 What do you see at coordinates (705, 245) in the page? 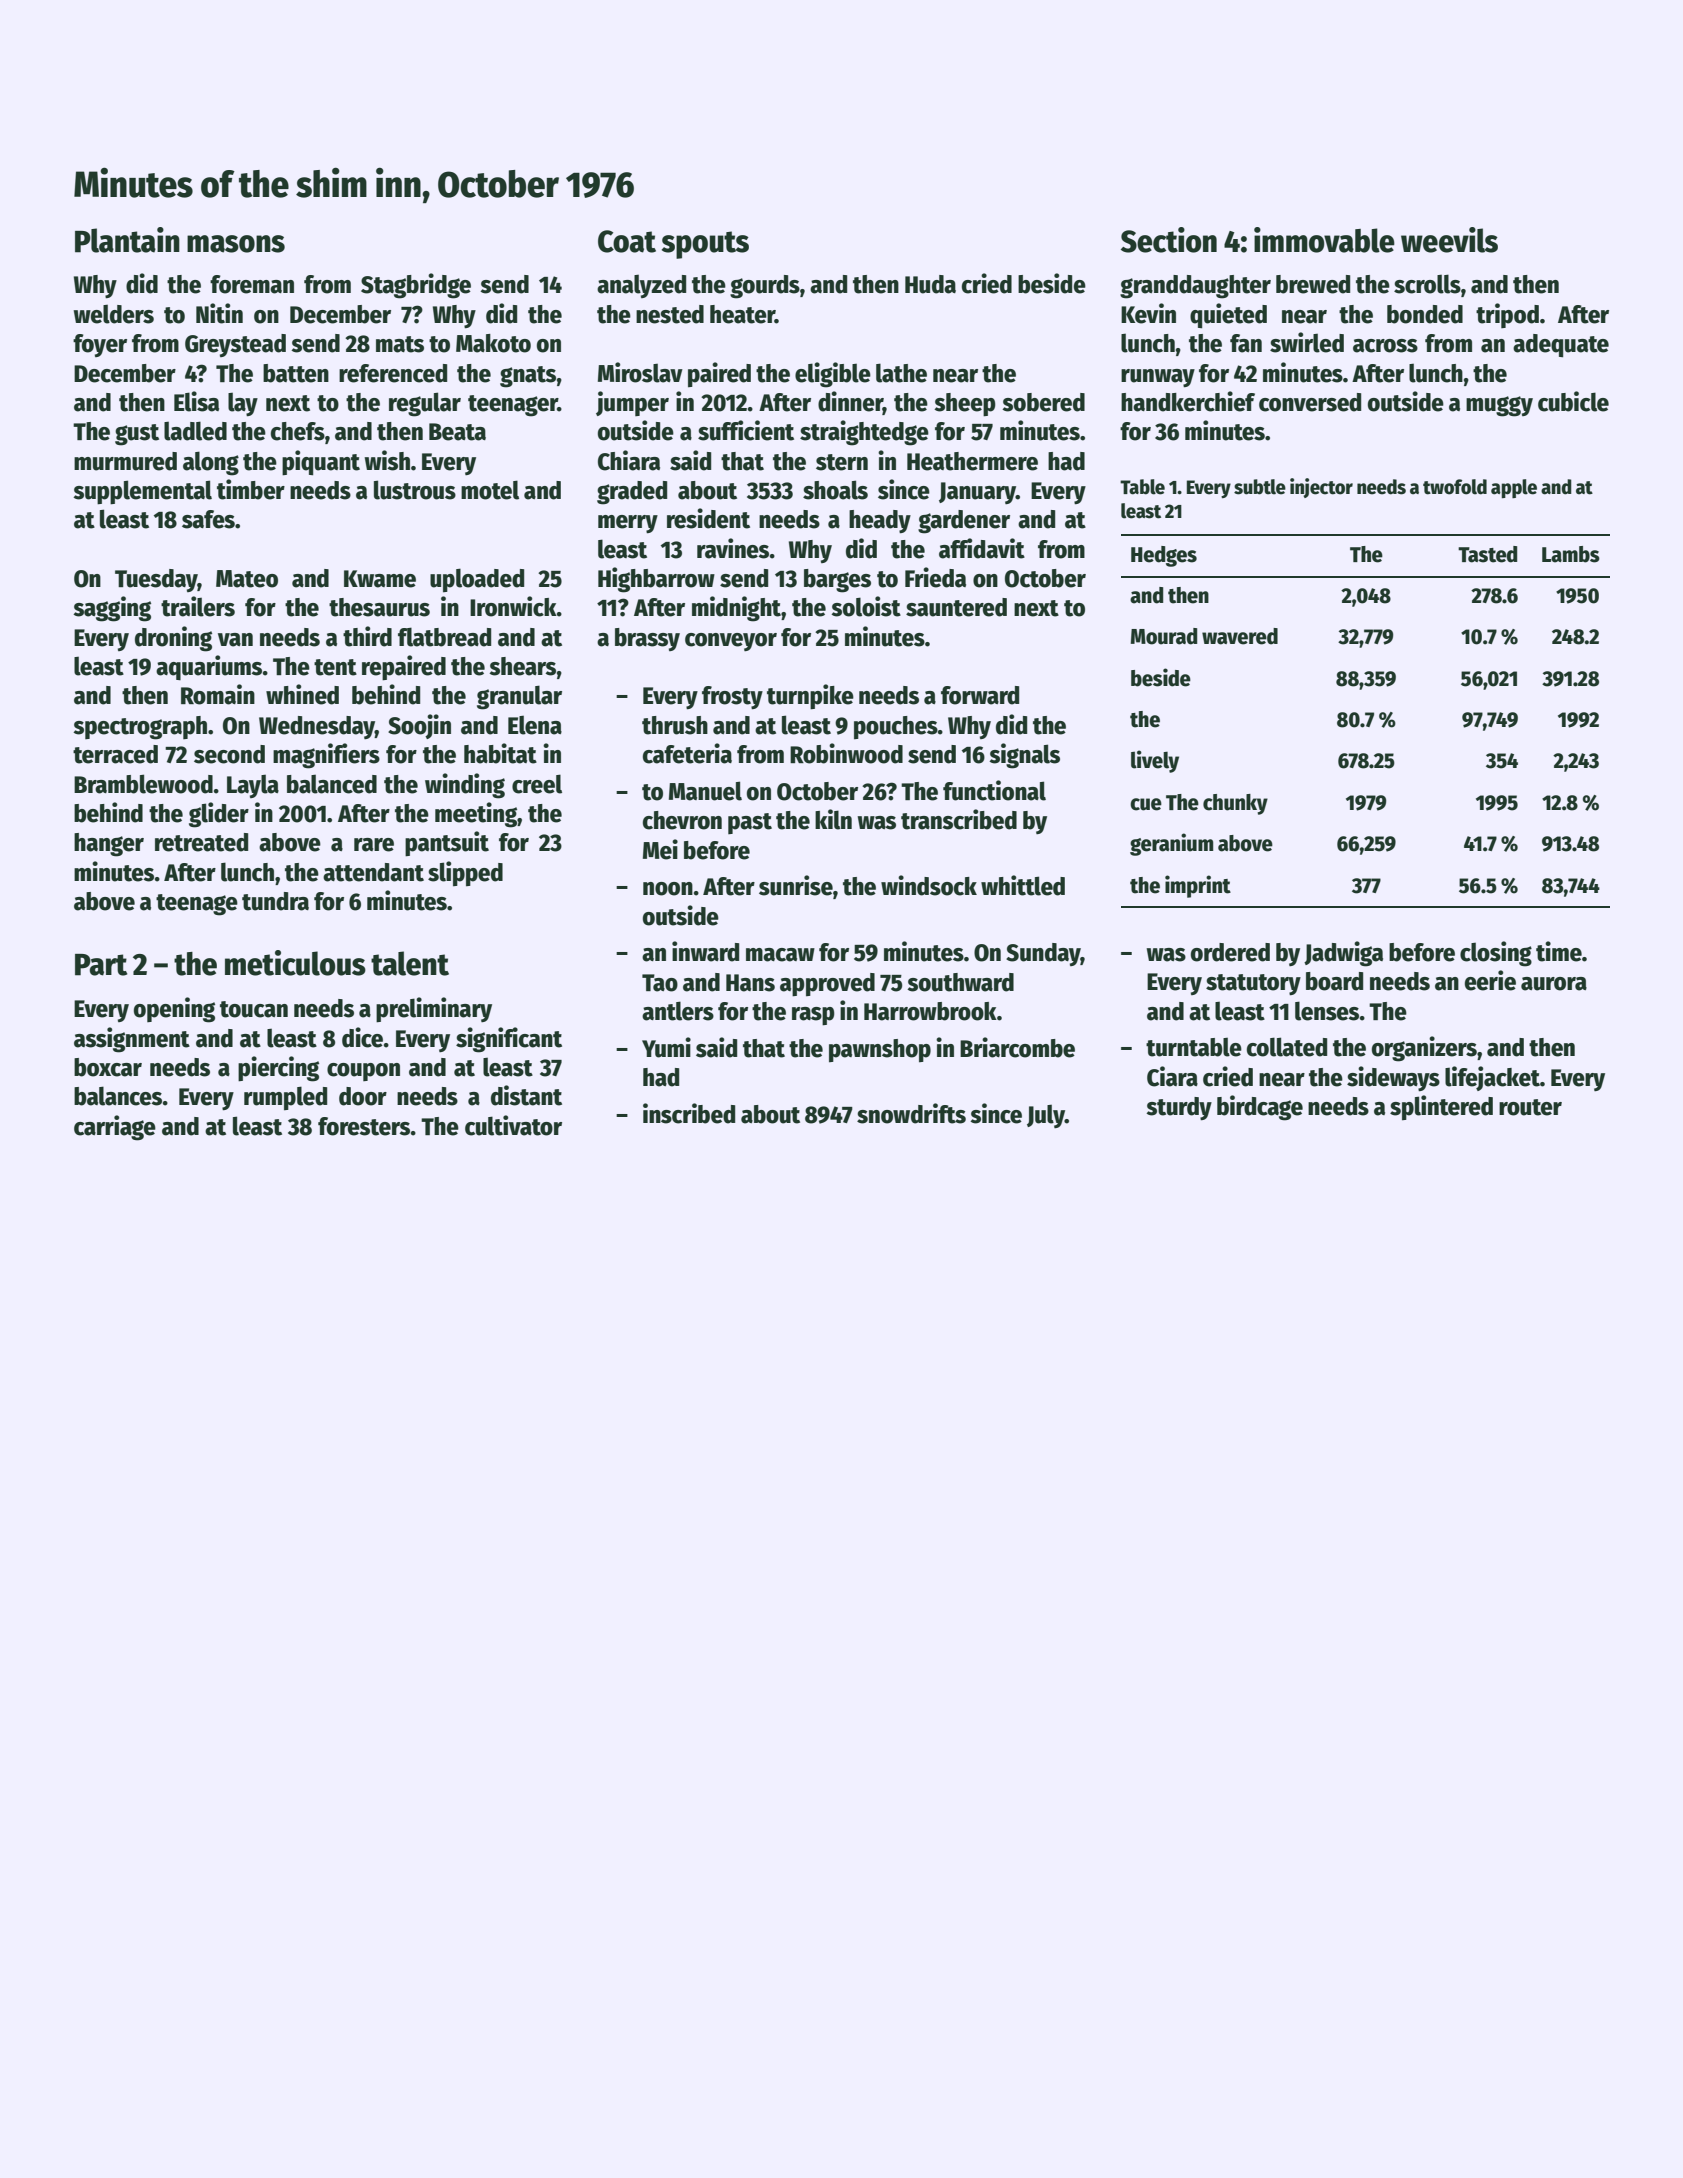
I see `spouts` at bounding box center [705, 245].
